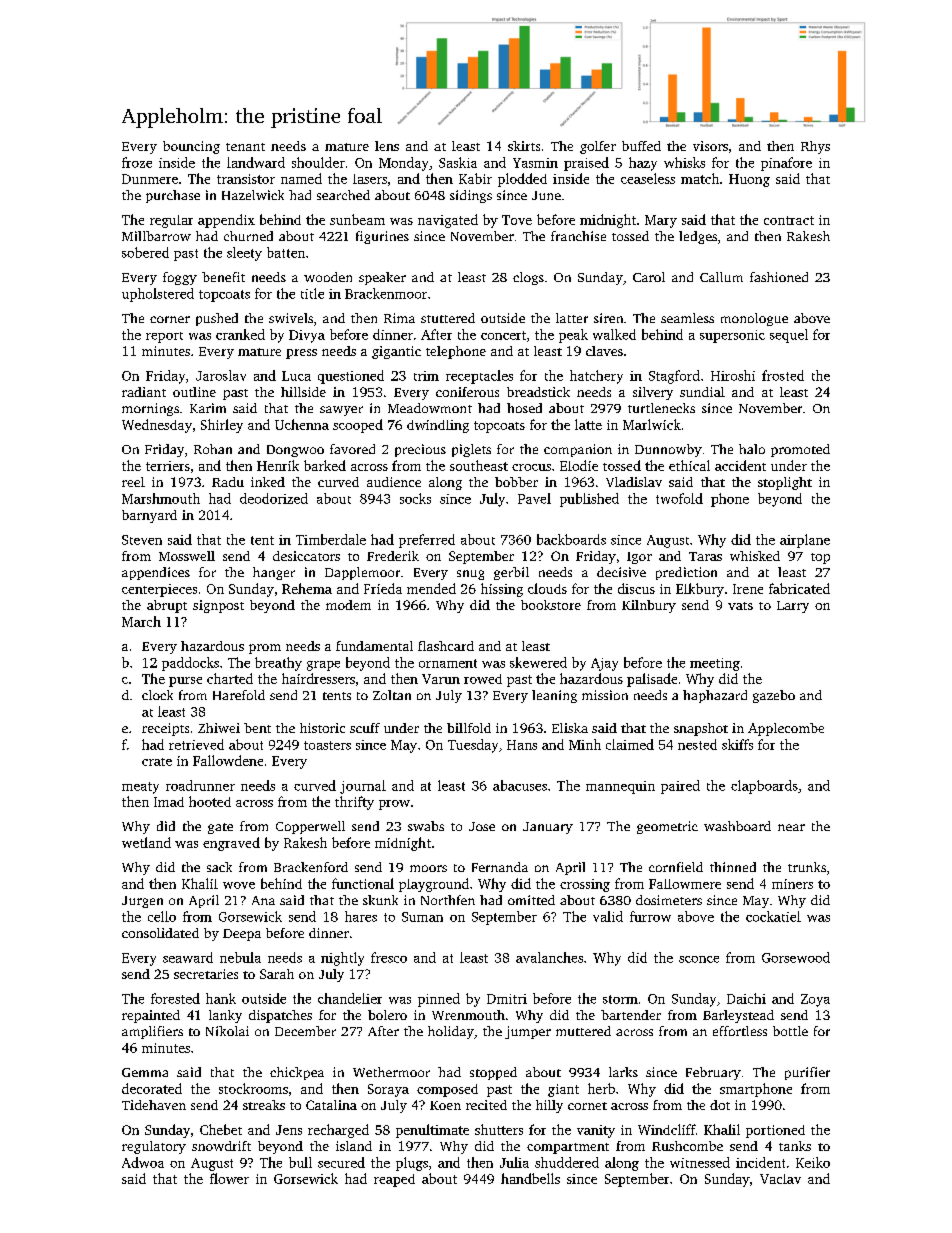 The height and width of the document is (1233, 952). I want to click on sequel, so click(789, 336).
